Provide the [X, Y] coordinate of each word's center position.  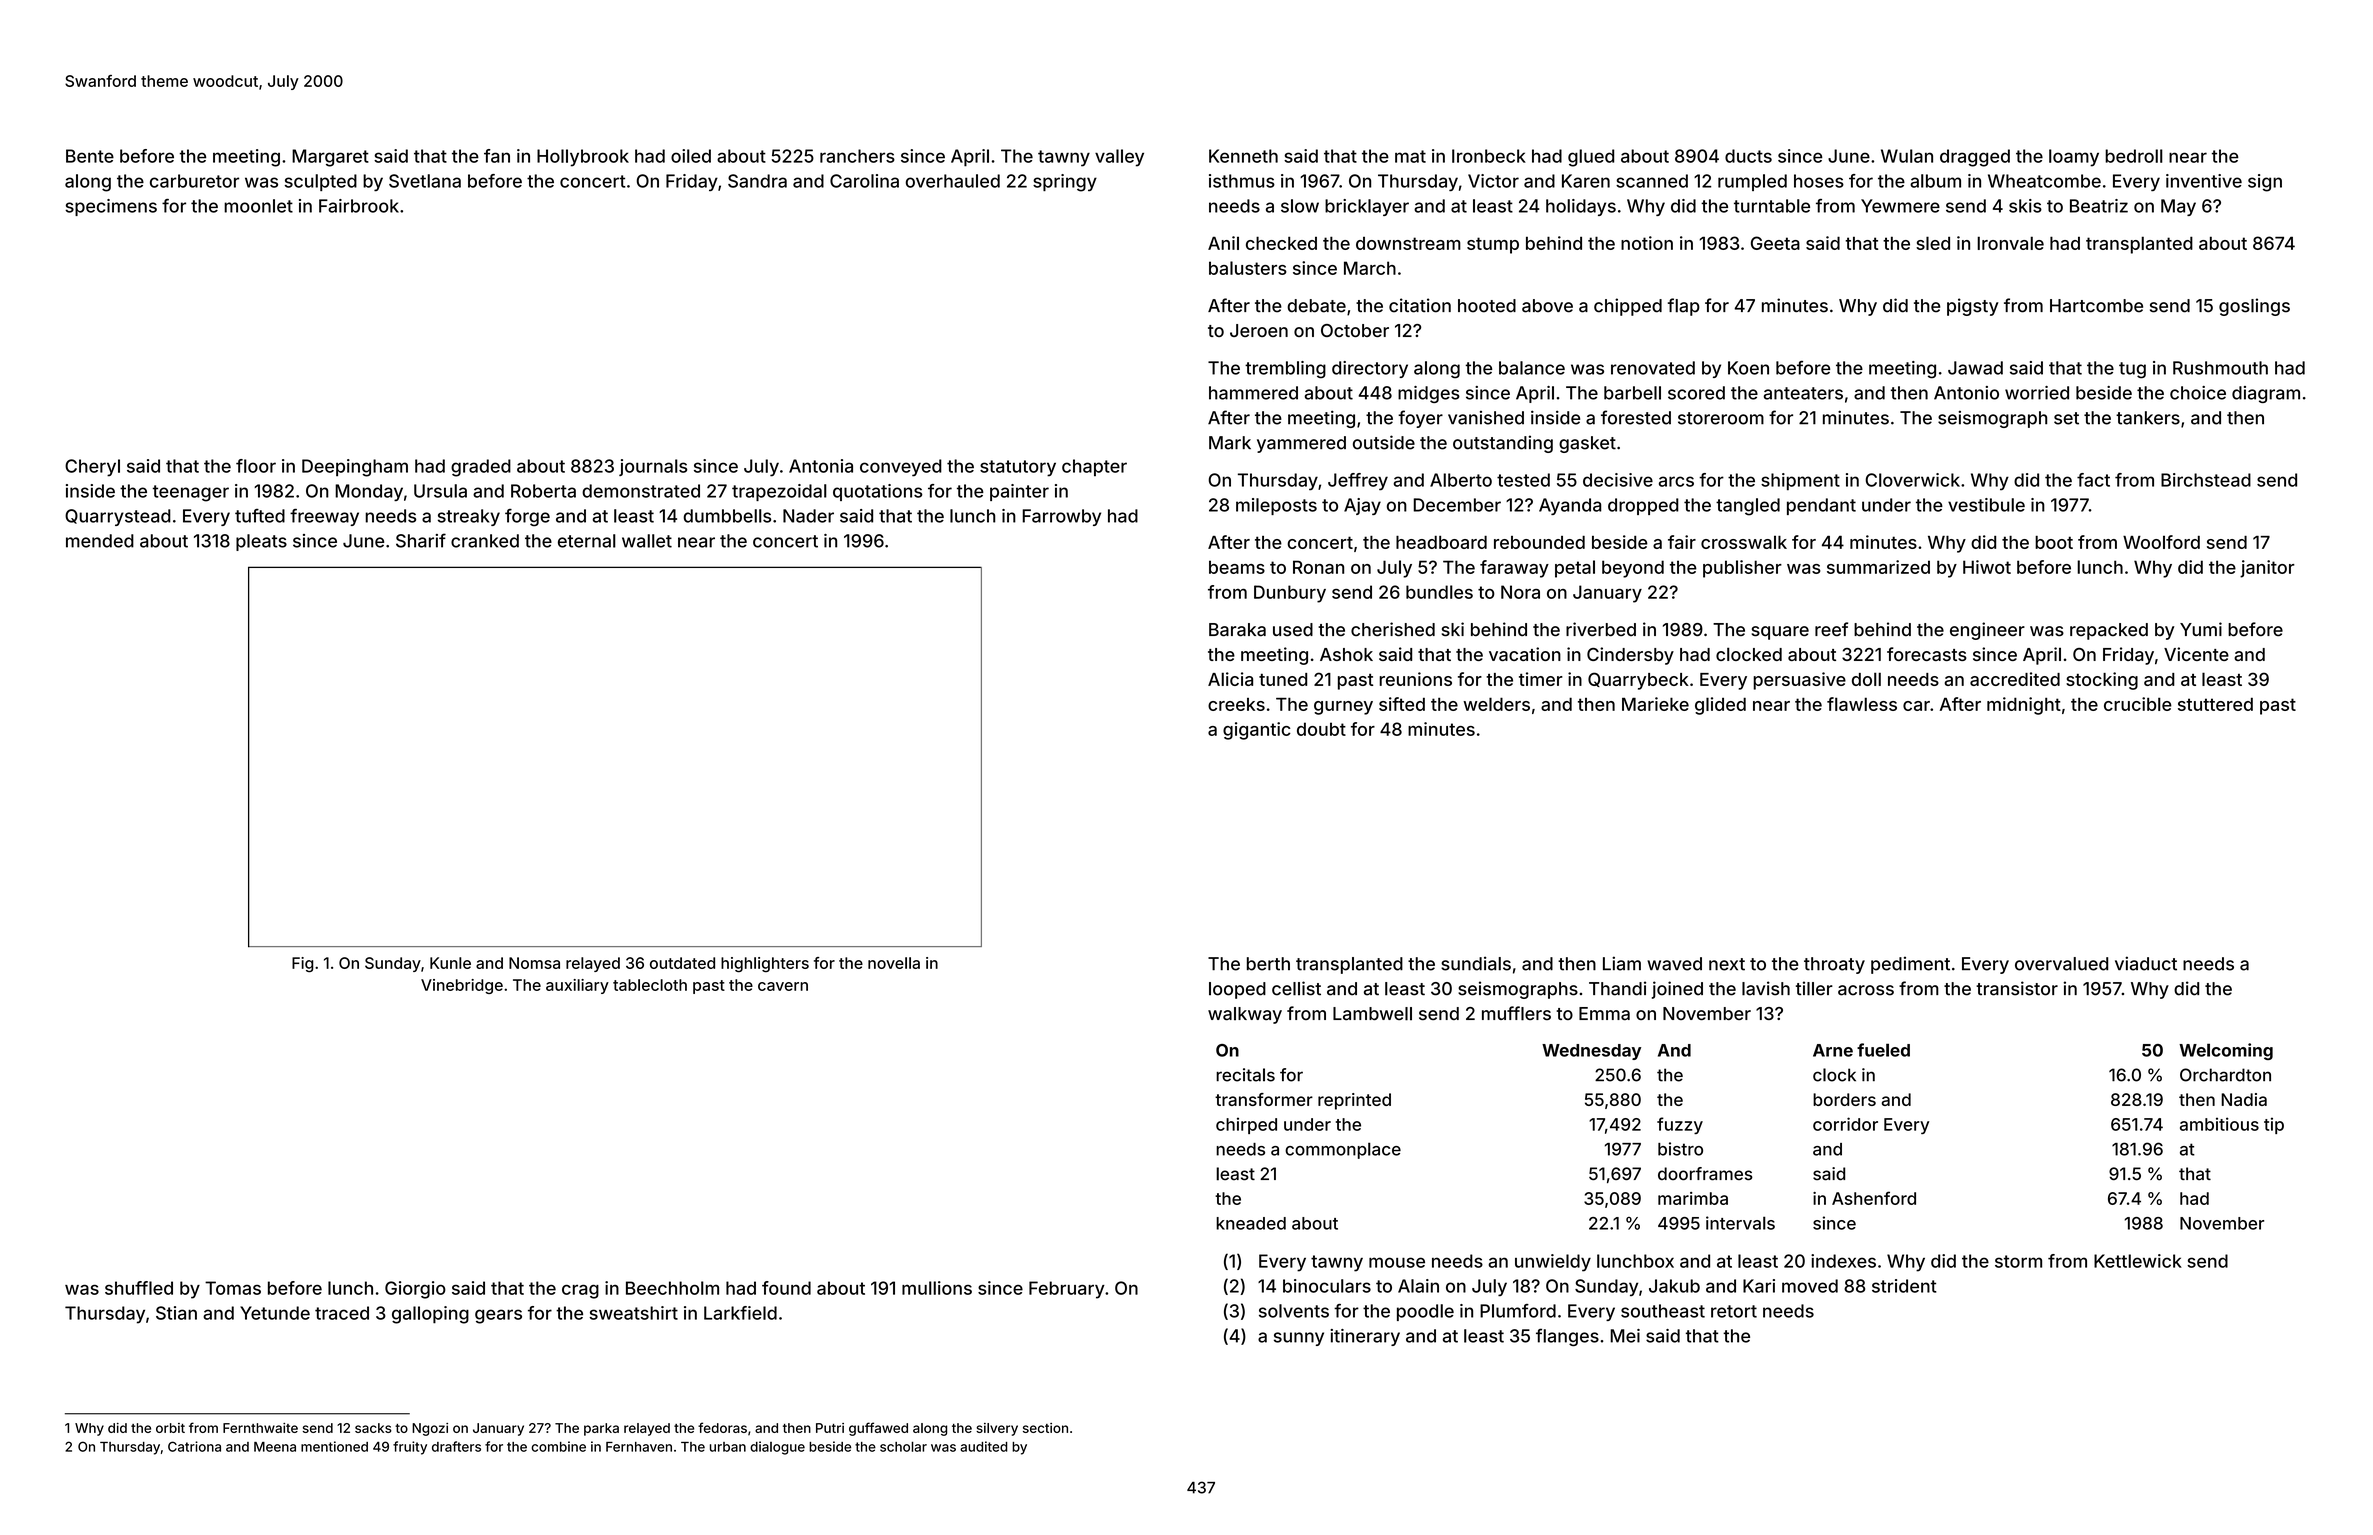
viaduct [2146, 963]
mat [1410, 156]
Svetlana [425, 181]
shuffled [139, 1288]
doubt [1321, 729]
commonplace [1343, 1150]
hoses [1819, 181]
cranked [485, 541]
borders [1844, 1099]
